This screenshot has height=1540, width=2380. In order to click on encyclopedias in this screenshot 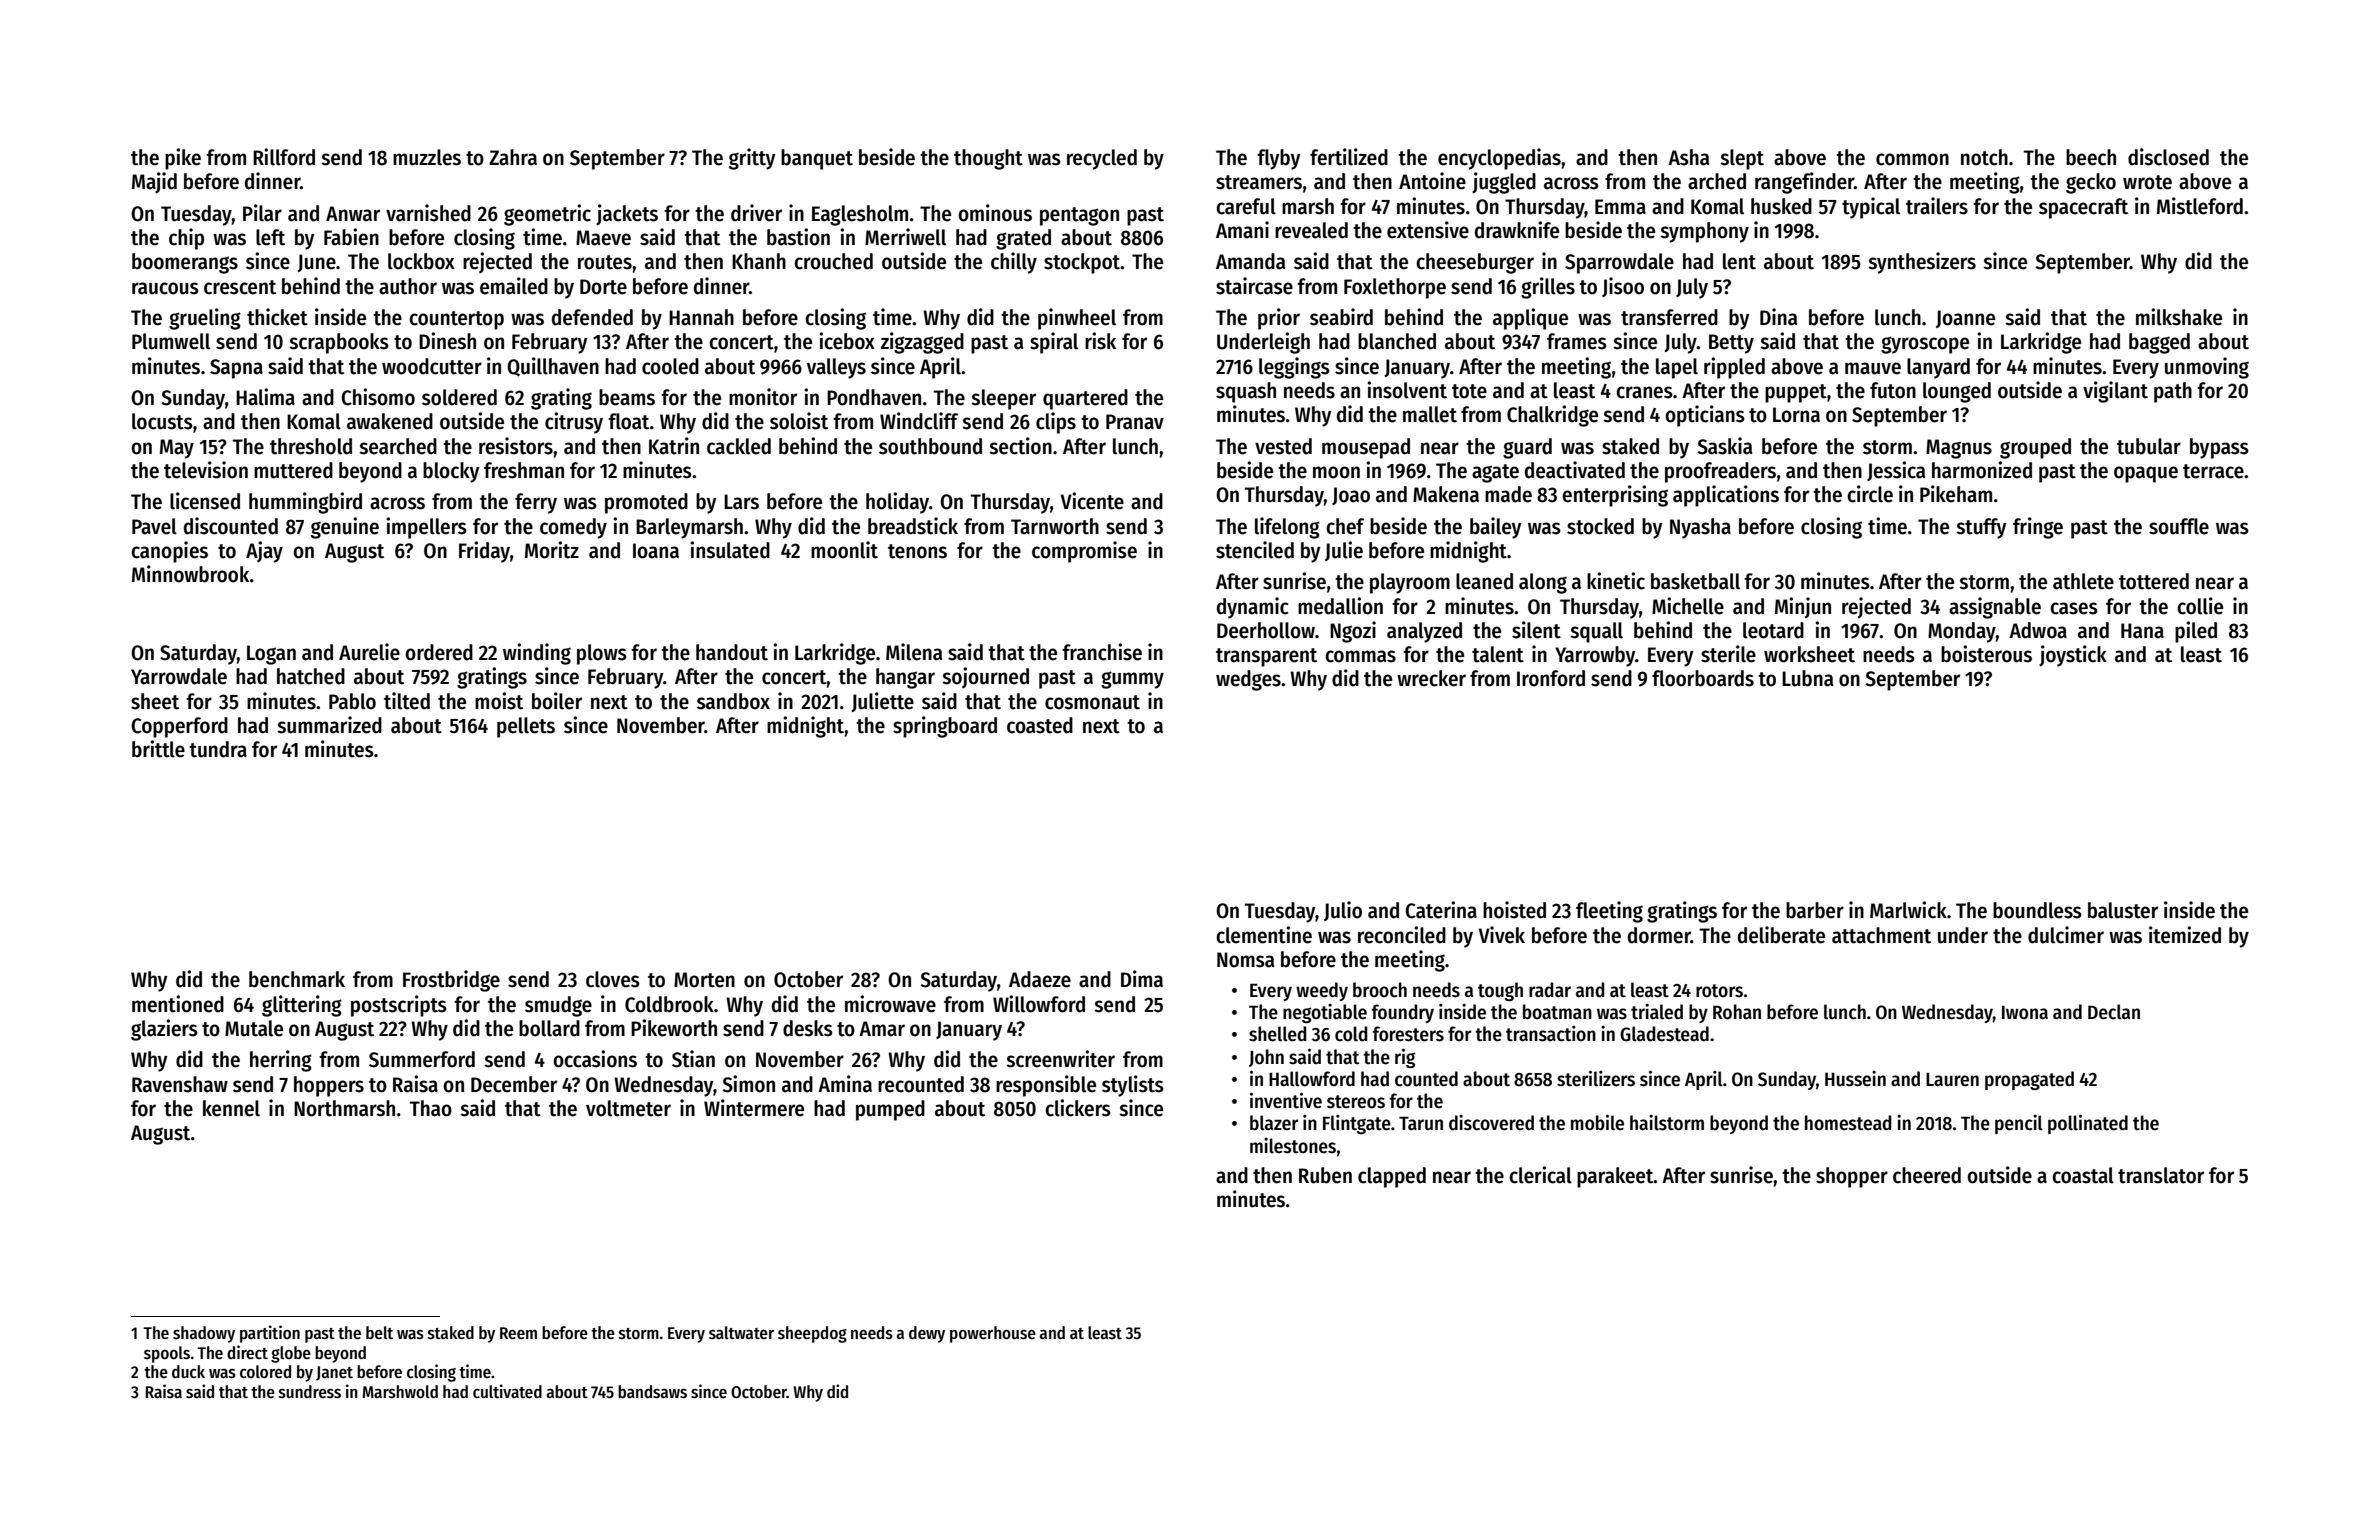, I will do `click(1499, 159)`.
